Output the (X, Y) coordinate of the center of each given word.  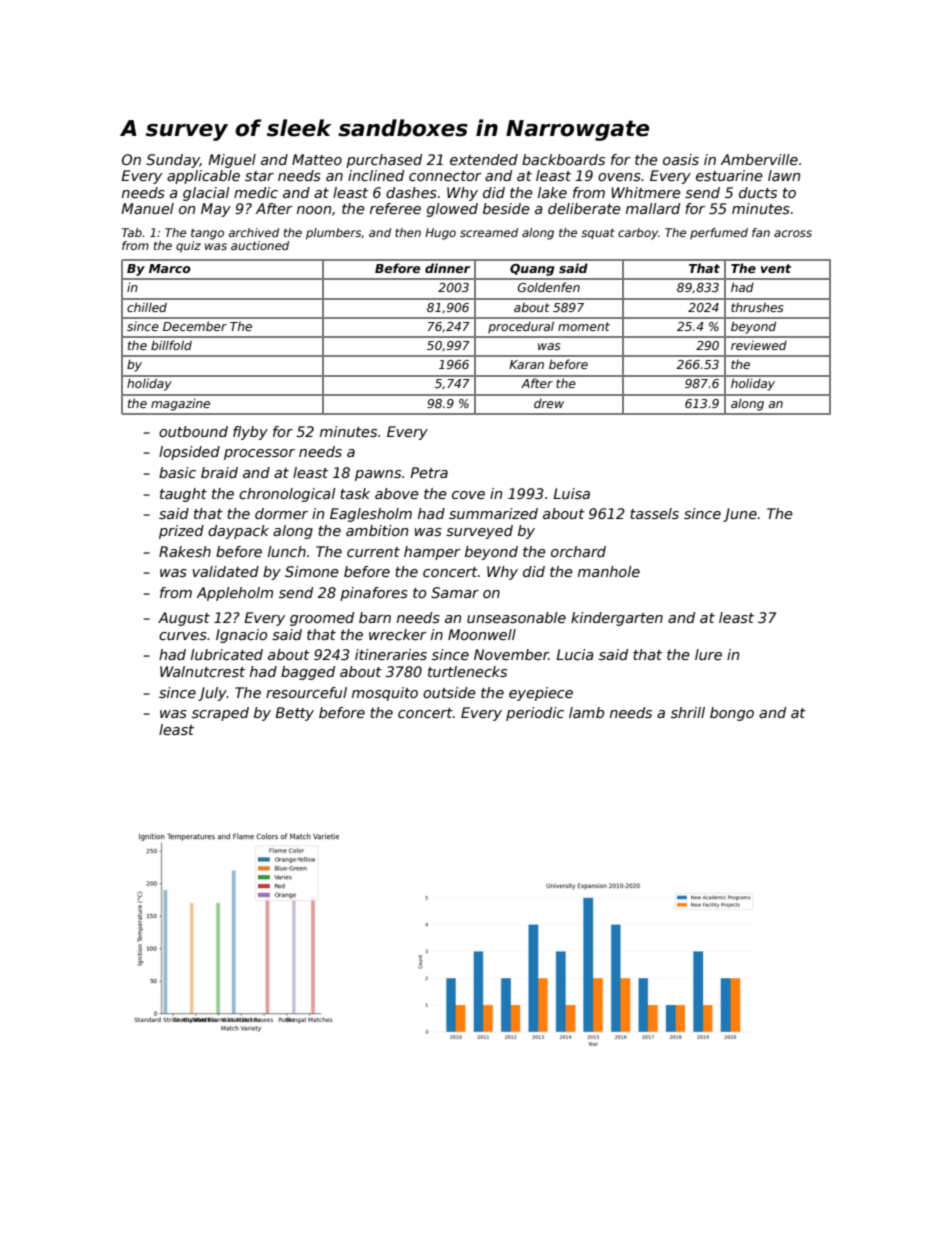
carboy (638, 234)
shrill (688, 712)
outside (449, 692)
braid (219, 472)
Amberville (759, 159)
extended (484, 159)
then (408, 232)
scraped (220, 714)
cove (468, 495)
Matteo (317, 159)
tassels (654, 513)
